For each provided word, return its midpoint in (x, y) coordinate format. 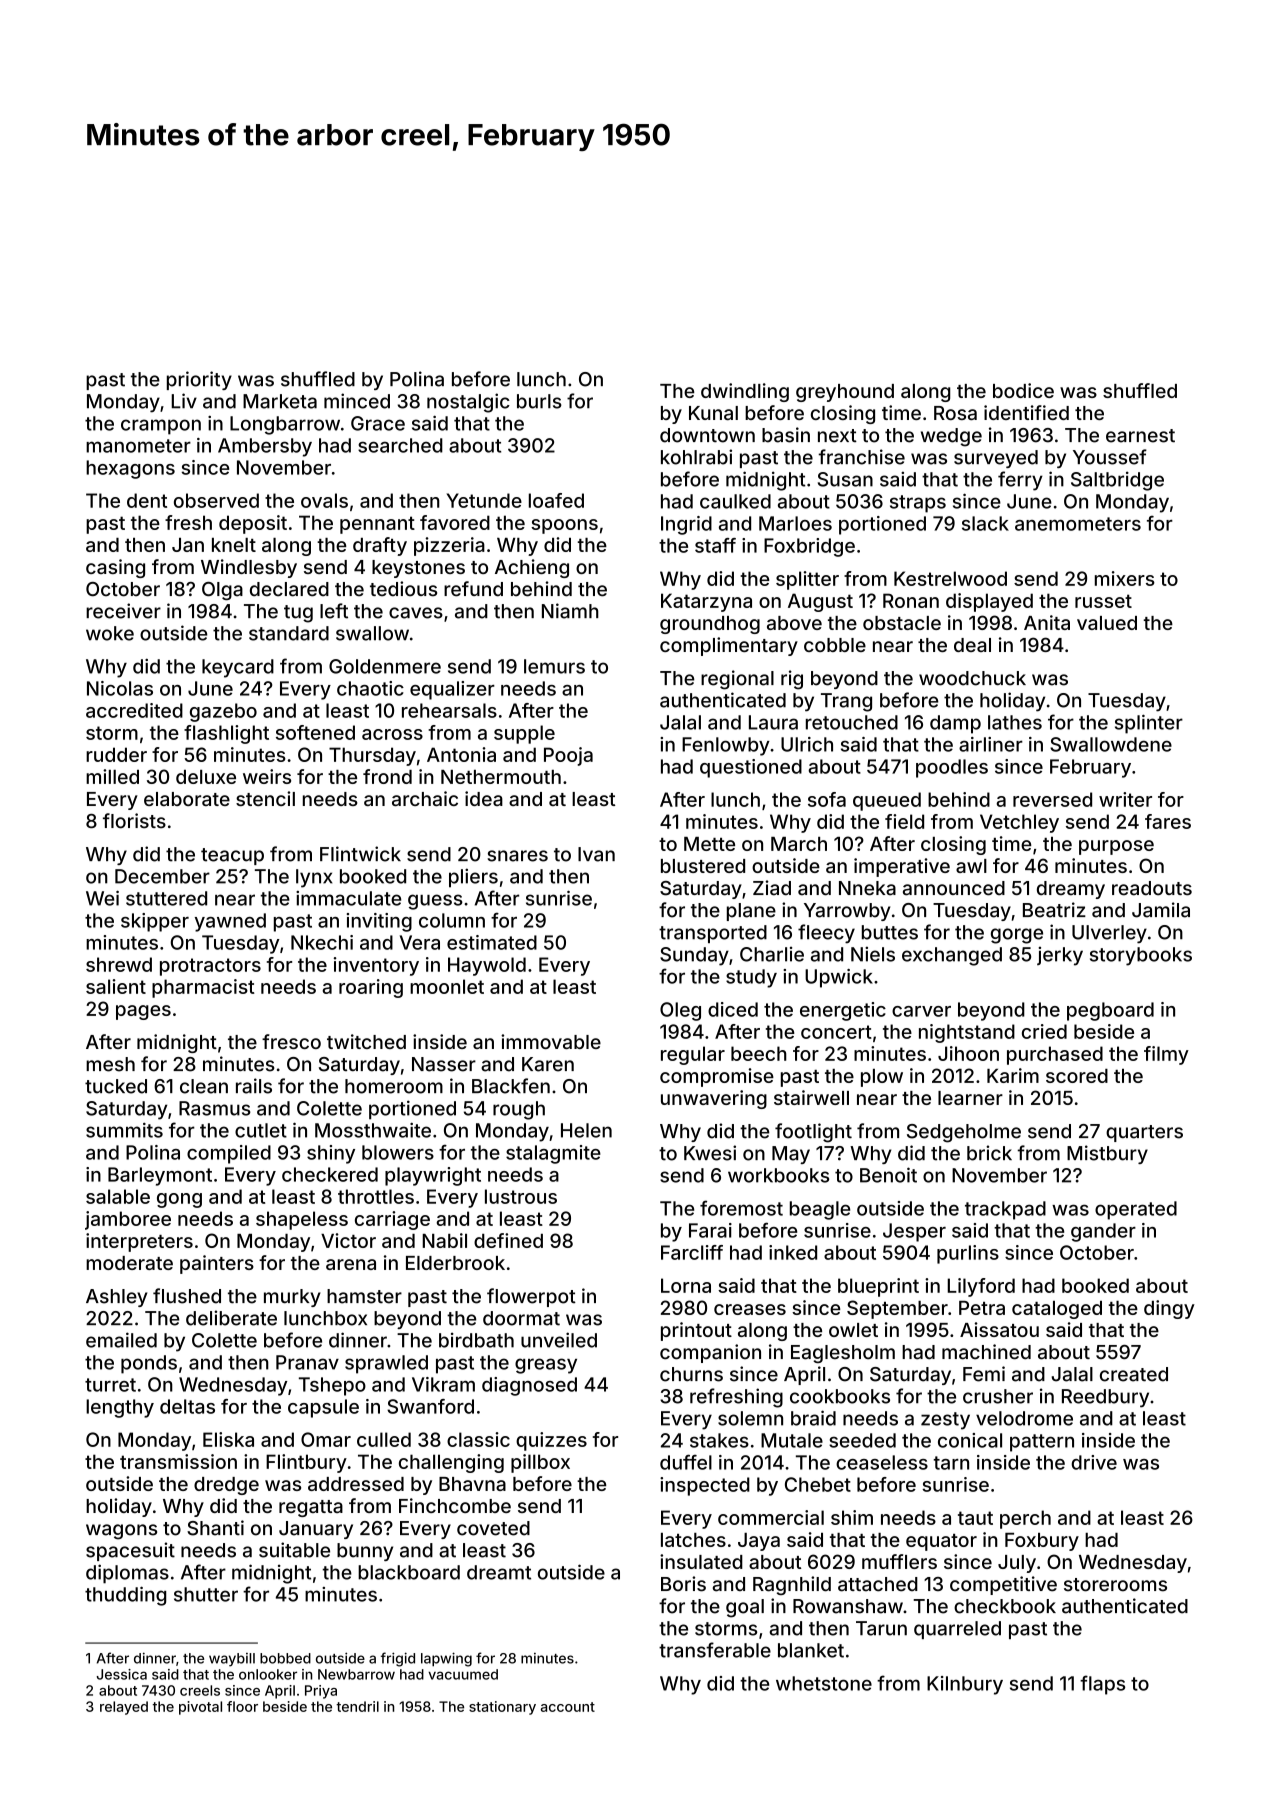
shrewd (119, 964)
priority (199, 380)
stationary (502, 1708)
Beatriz (1054, 910)
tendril (357, 1706)
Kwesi (710, 1153)
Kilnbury (965, 1685)
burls (539, 401)
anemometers (1078, 524)
